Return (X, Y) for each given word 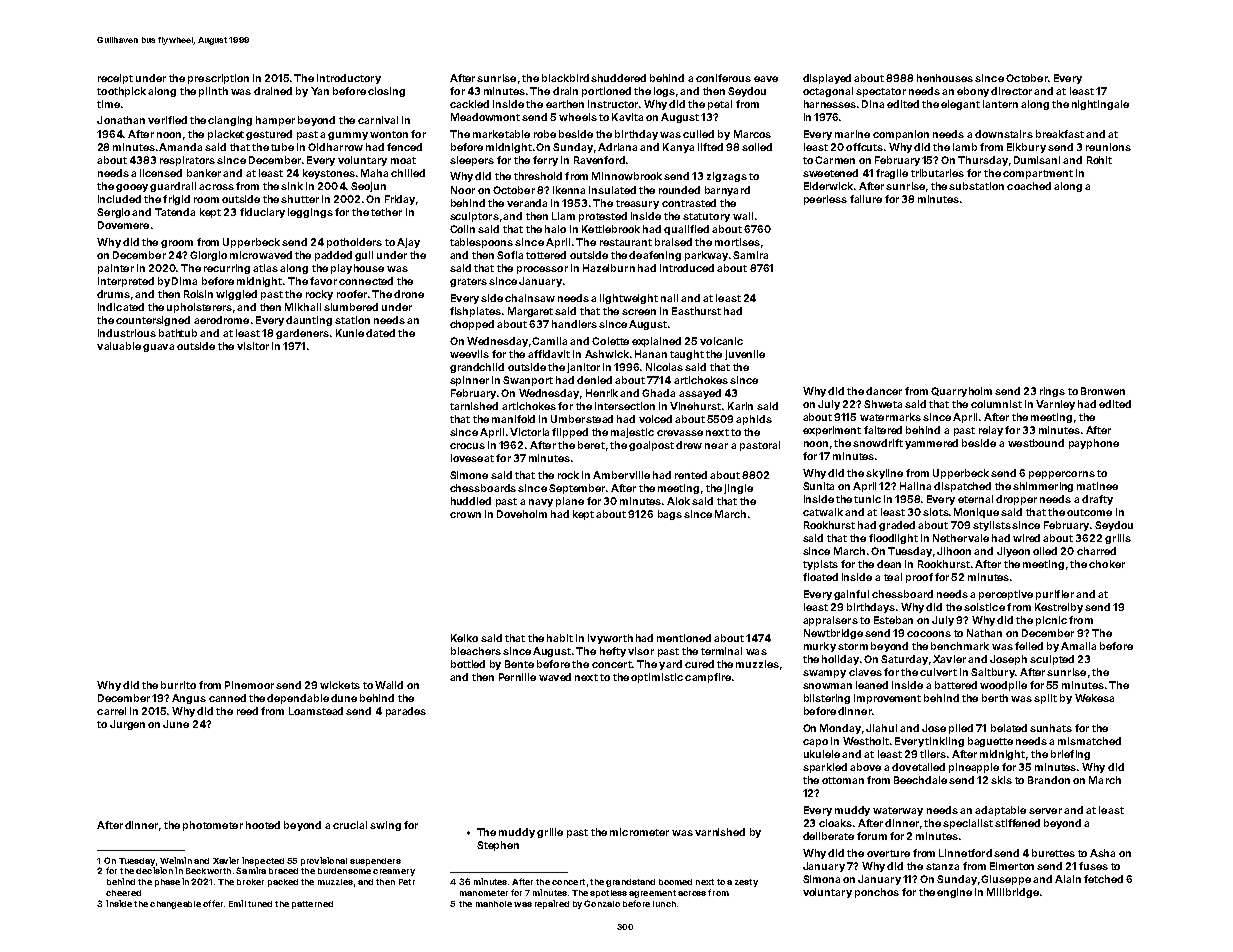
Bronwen (1103, 391)
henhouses (945, 78)
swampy (824, 674)
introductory (349, 79)
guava (158, 348)
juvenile (745, 355)
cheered (123, 893)
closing (386, 92)
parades (406, 712)
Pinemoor (249, 685)
